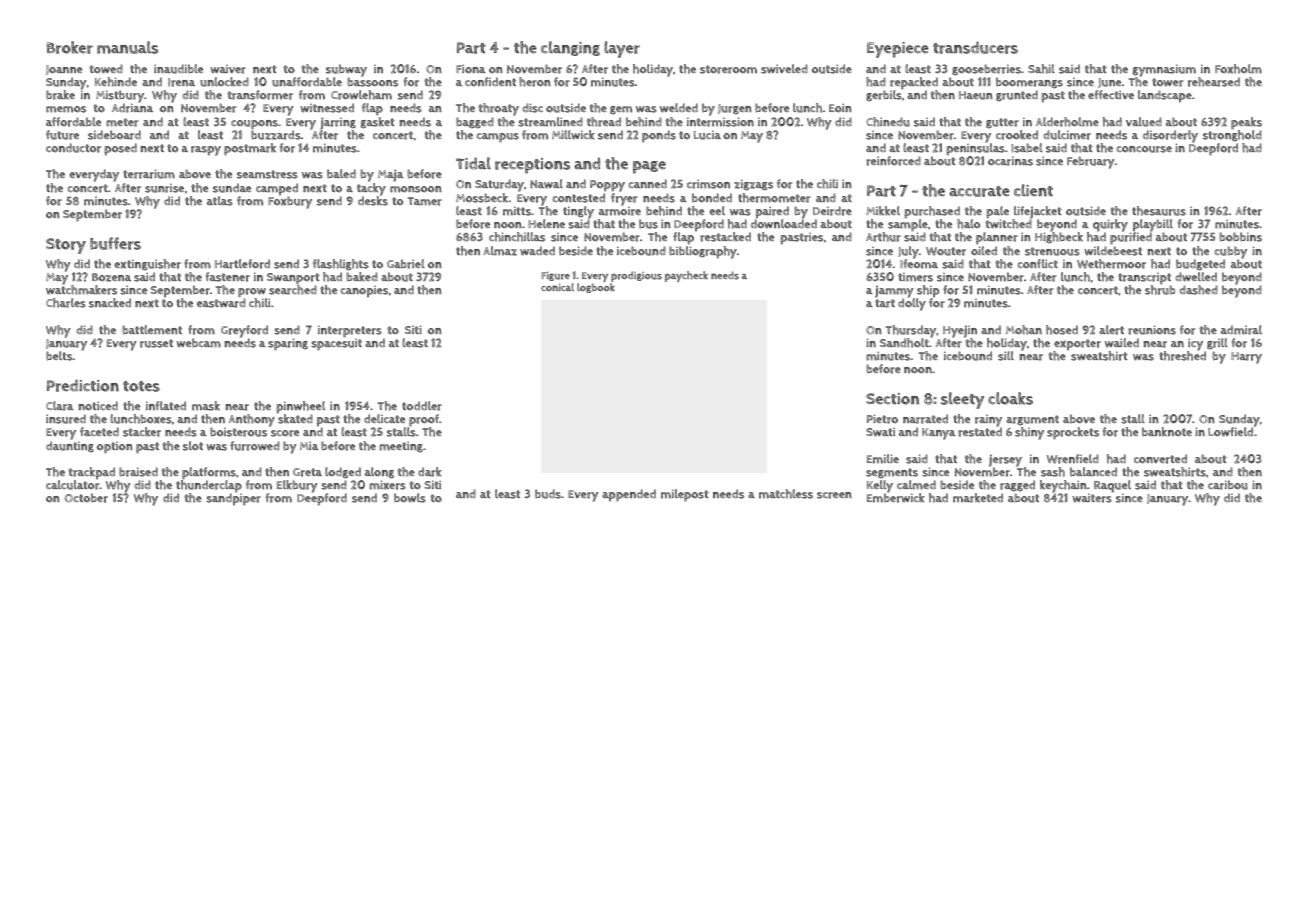  What do you see at coordinates (233, 500) in the screenshot?
I see `sandpiper` at bounding box center [233, 500].
